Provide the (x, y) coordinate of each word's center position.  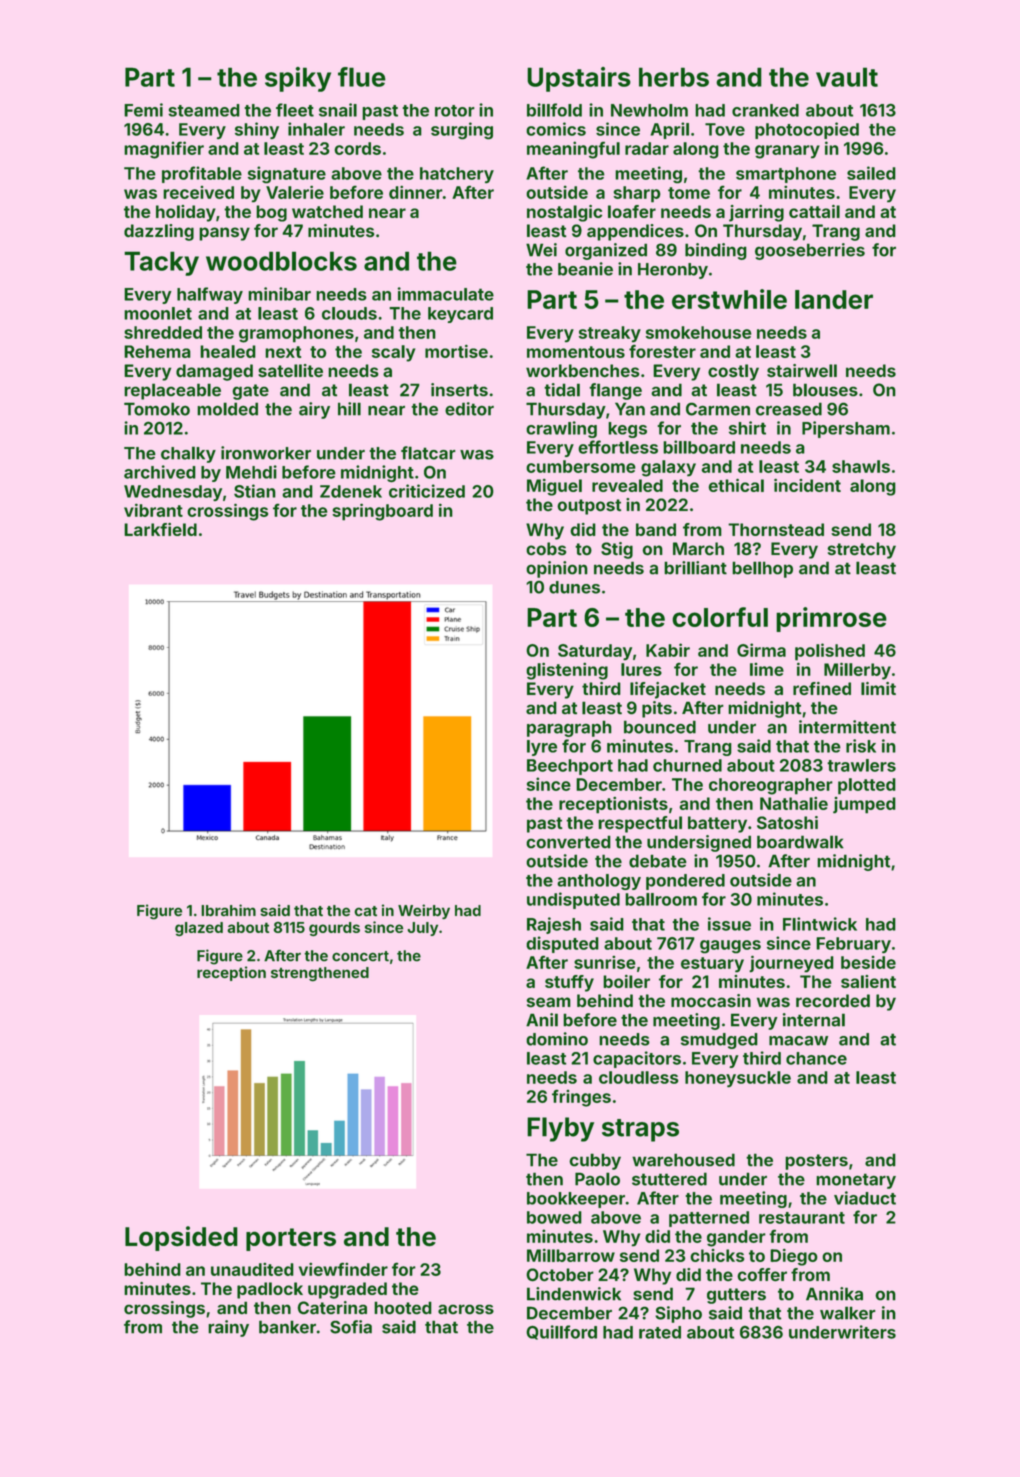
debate (658, 861)
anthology (599, 882)
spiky (298, 79)
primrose (831, 619)
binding (716, 251)
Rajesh (554, 925)
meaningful (573, 150)
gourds (334, 929)
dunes (574, 587)
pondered (685, 882)
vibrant (153, 510)
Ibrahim (228, 910)
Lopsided (181, 1238)
